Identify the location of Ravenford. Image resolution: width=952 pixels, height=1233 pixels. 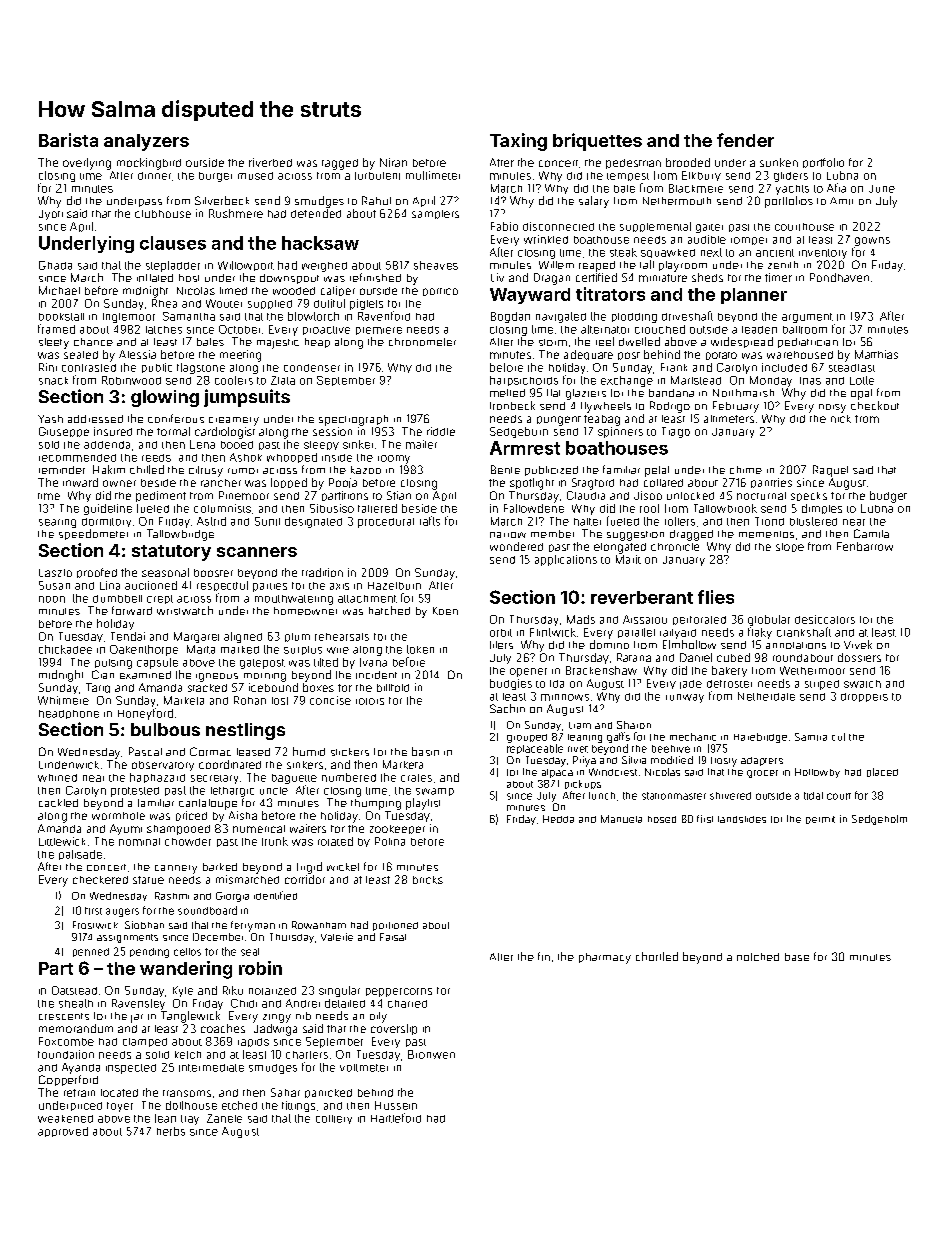
(384, 316).
